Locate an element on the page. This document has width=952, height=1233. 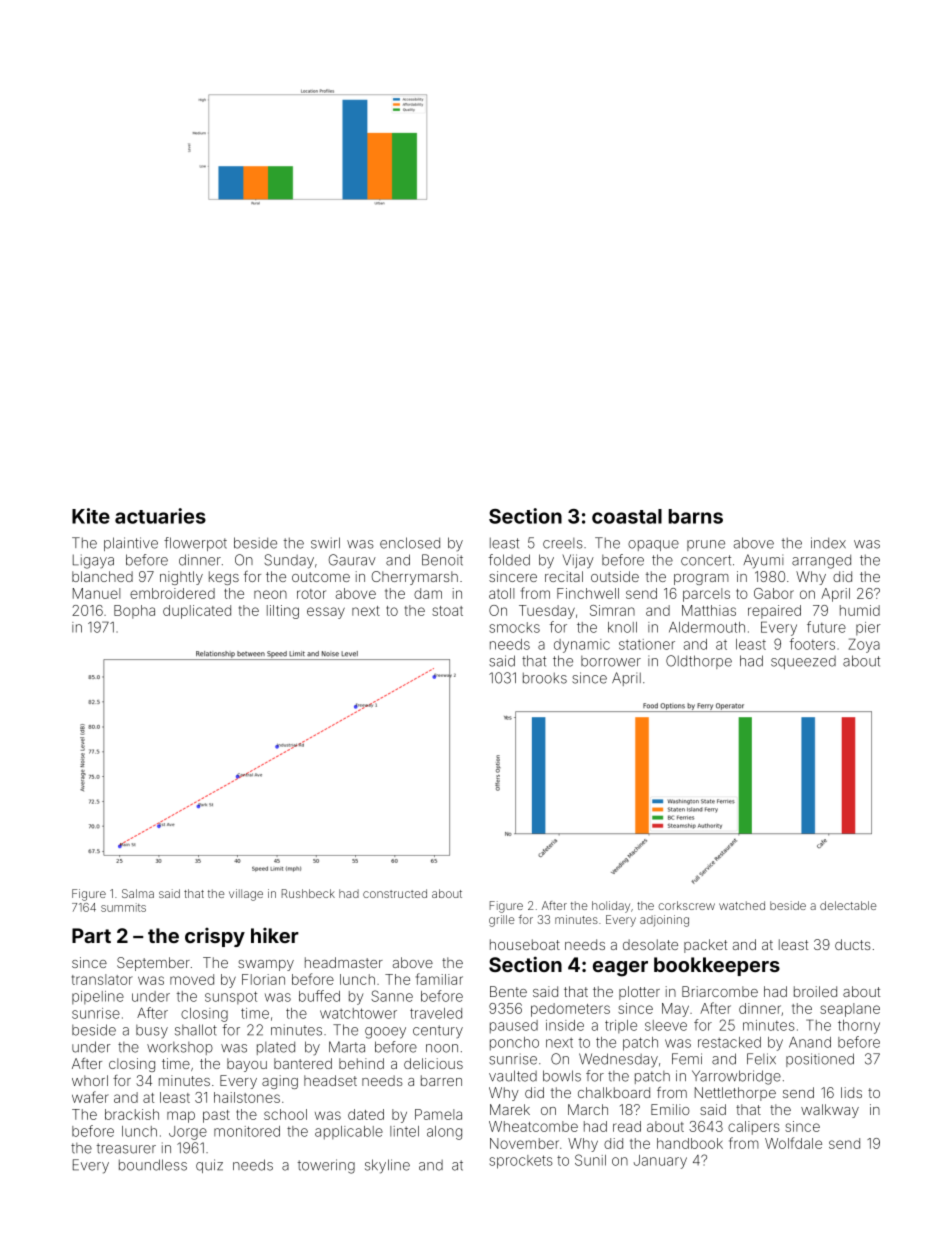
Sunil is located at coordinates (590, 1160).
